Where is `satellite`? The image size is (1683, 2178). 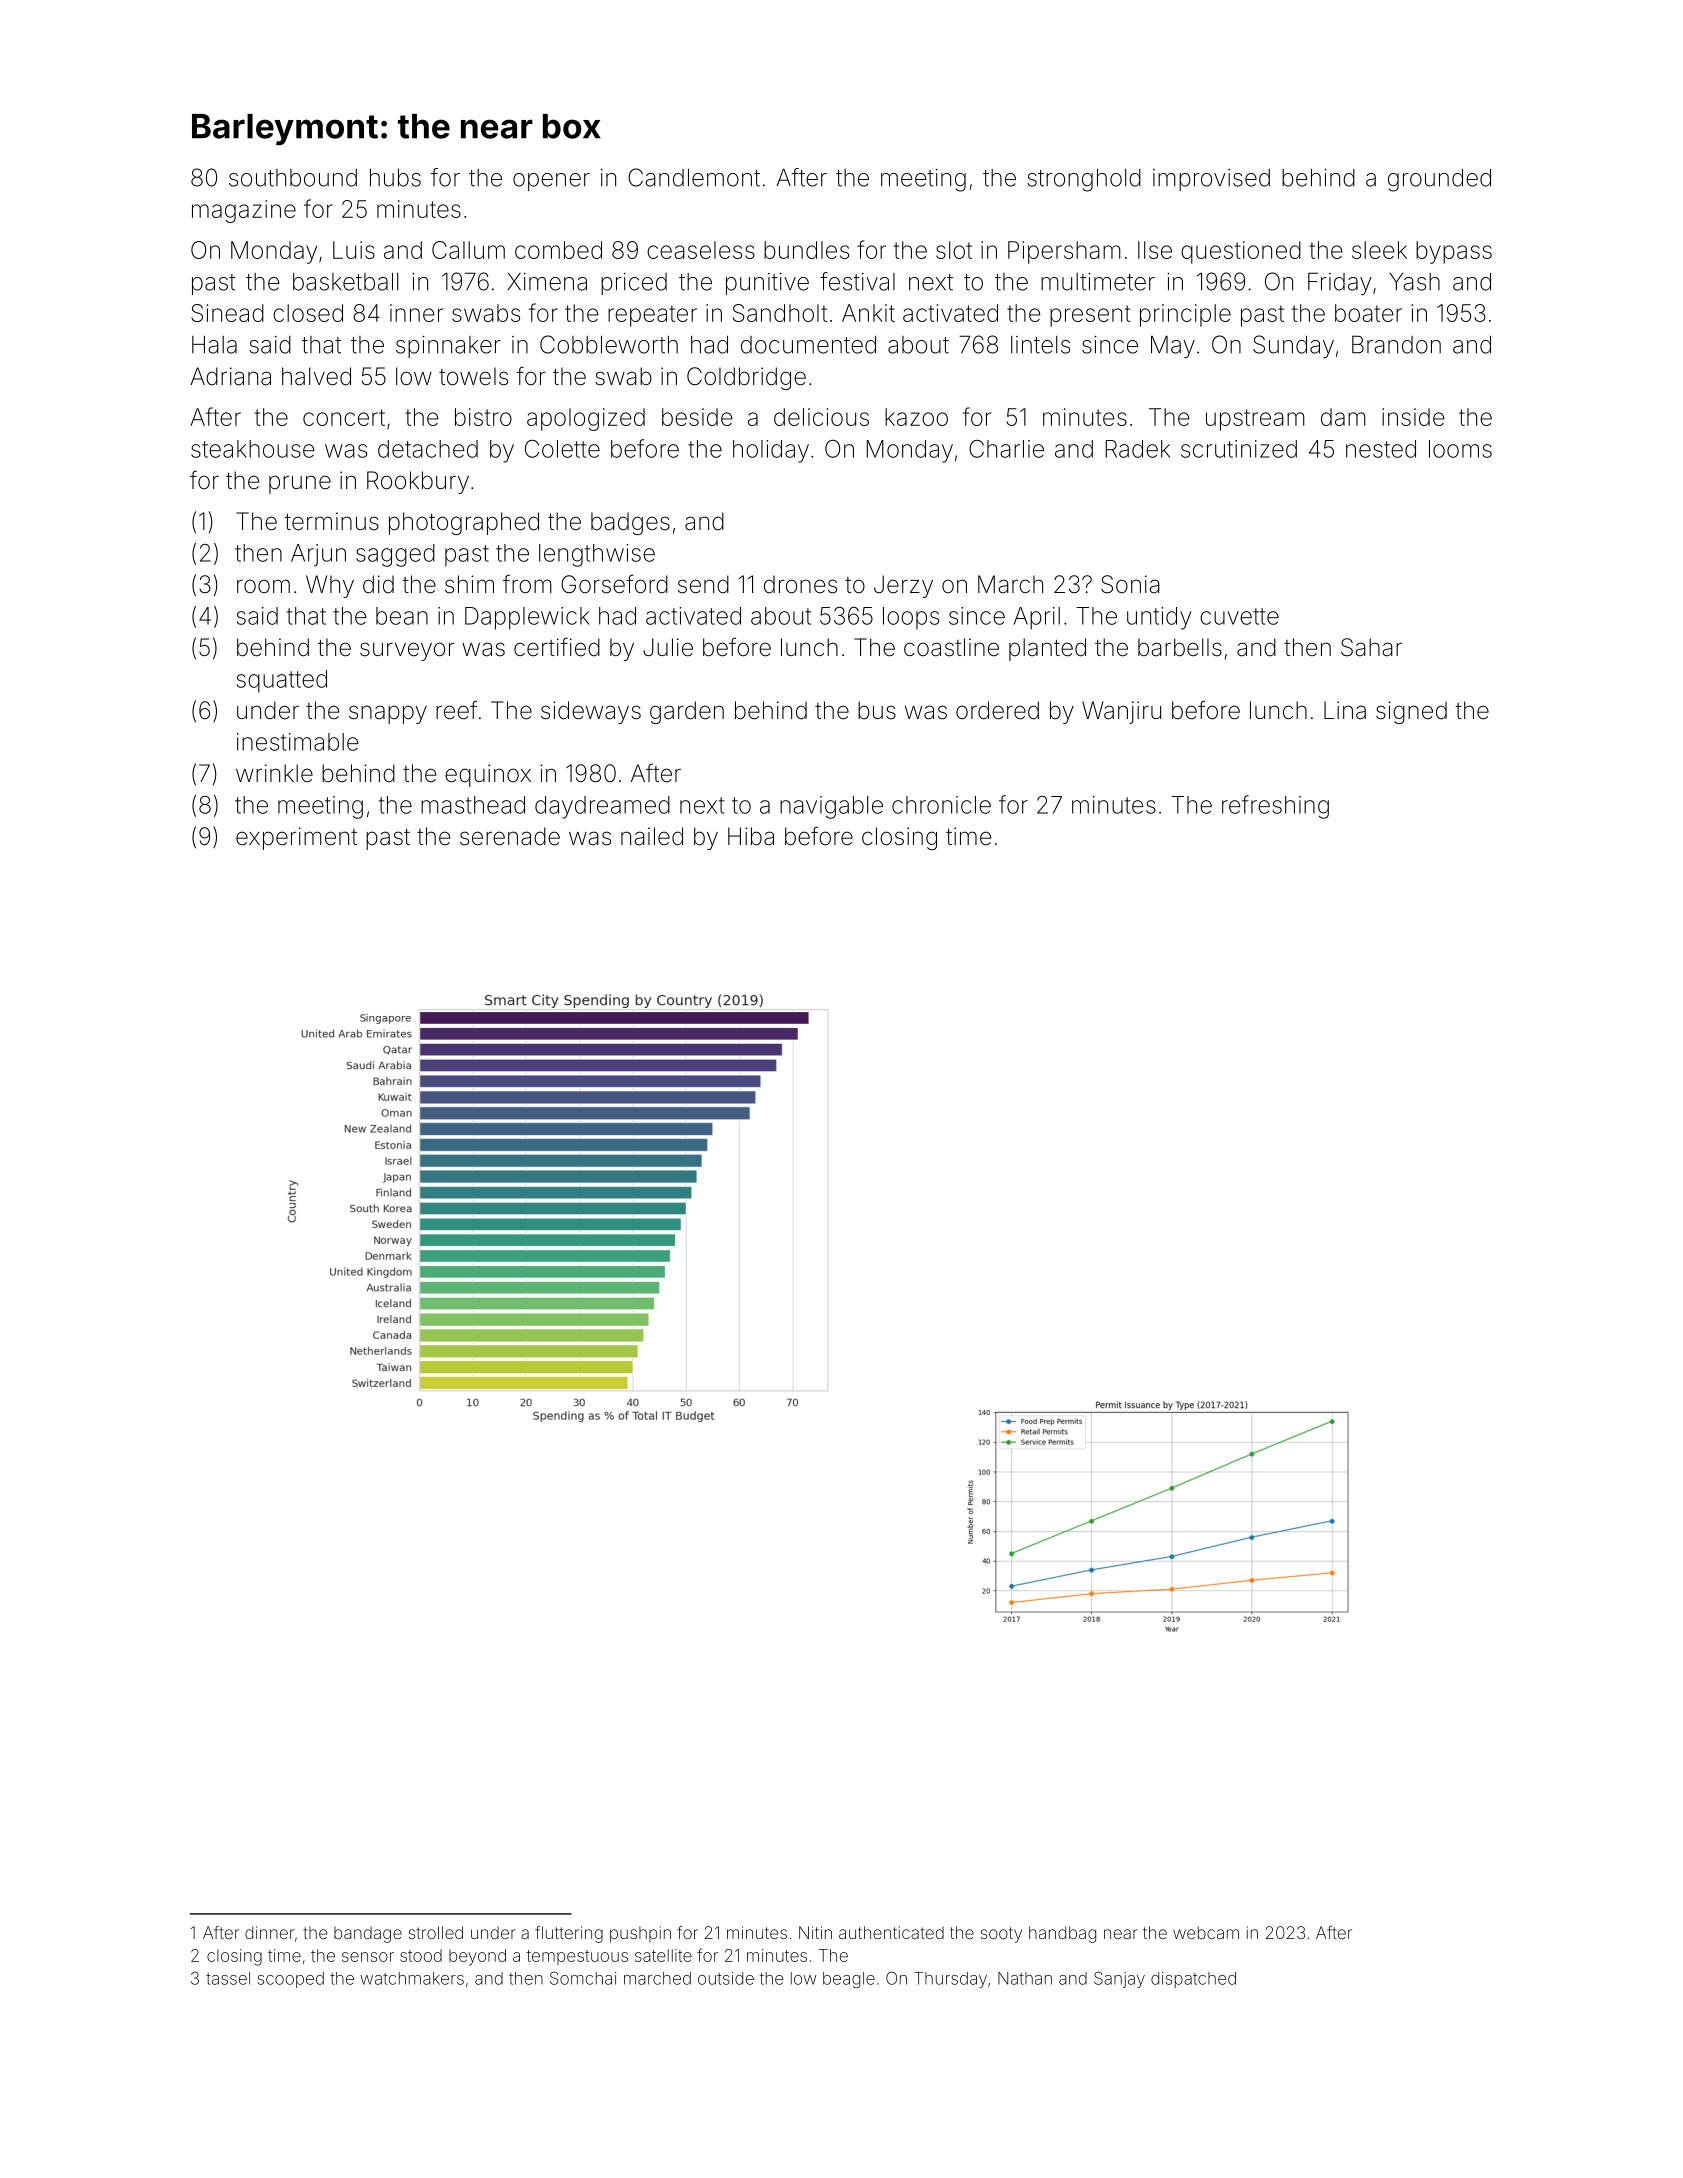 satellite is located at coordinates (663, 1955).
